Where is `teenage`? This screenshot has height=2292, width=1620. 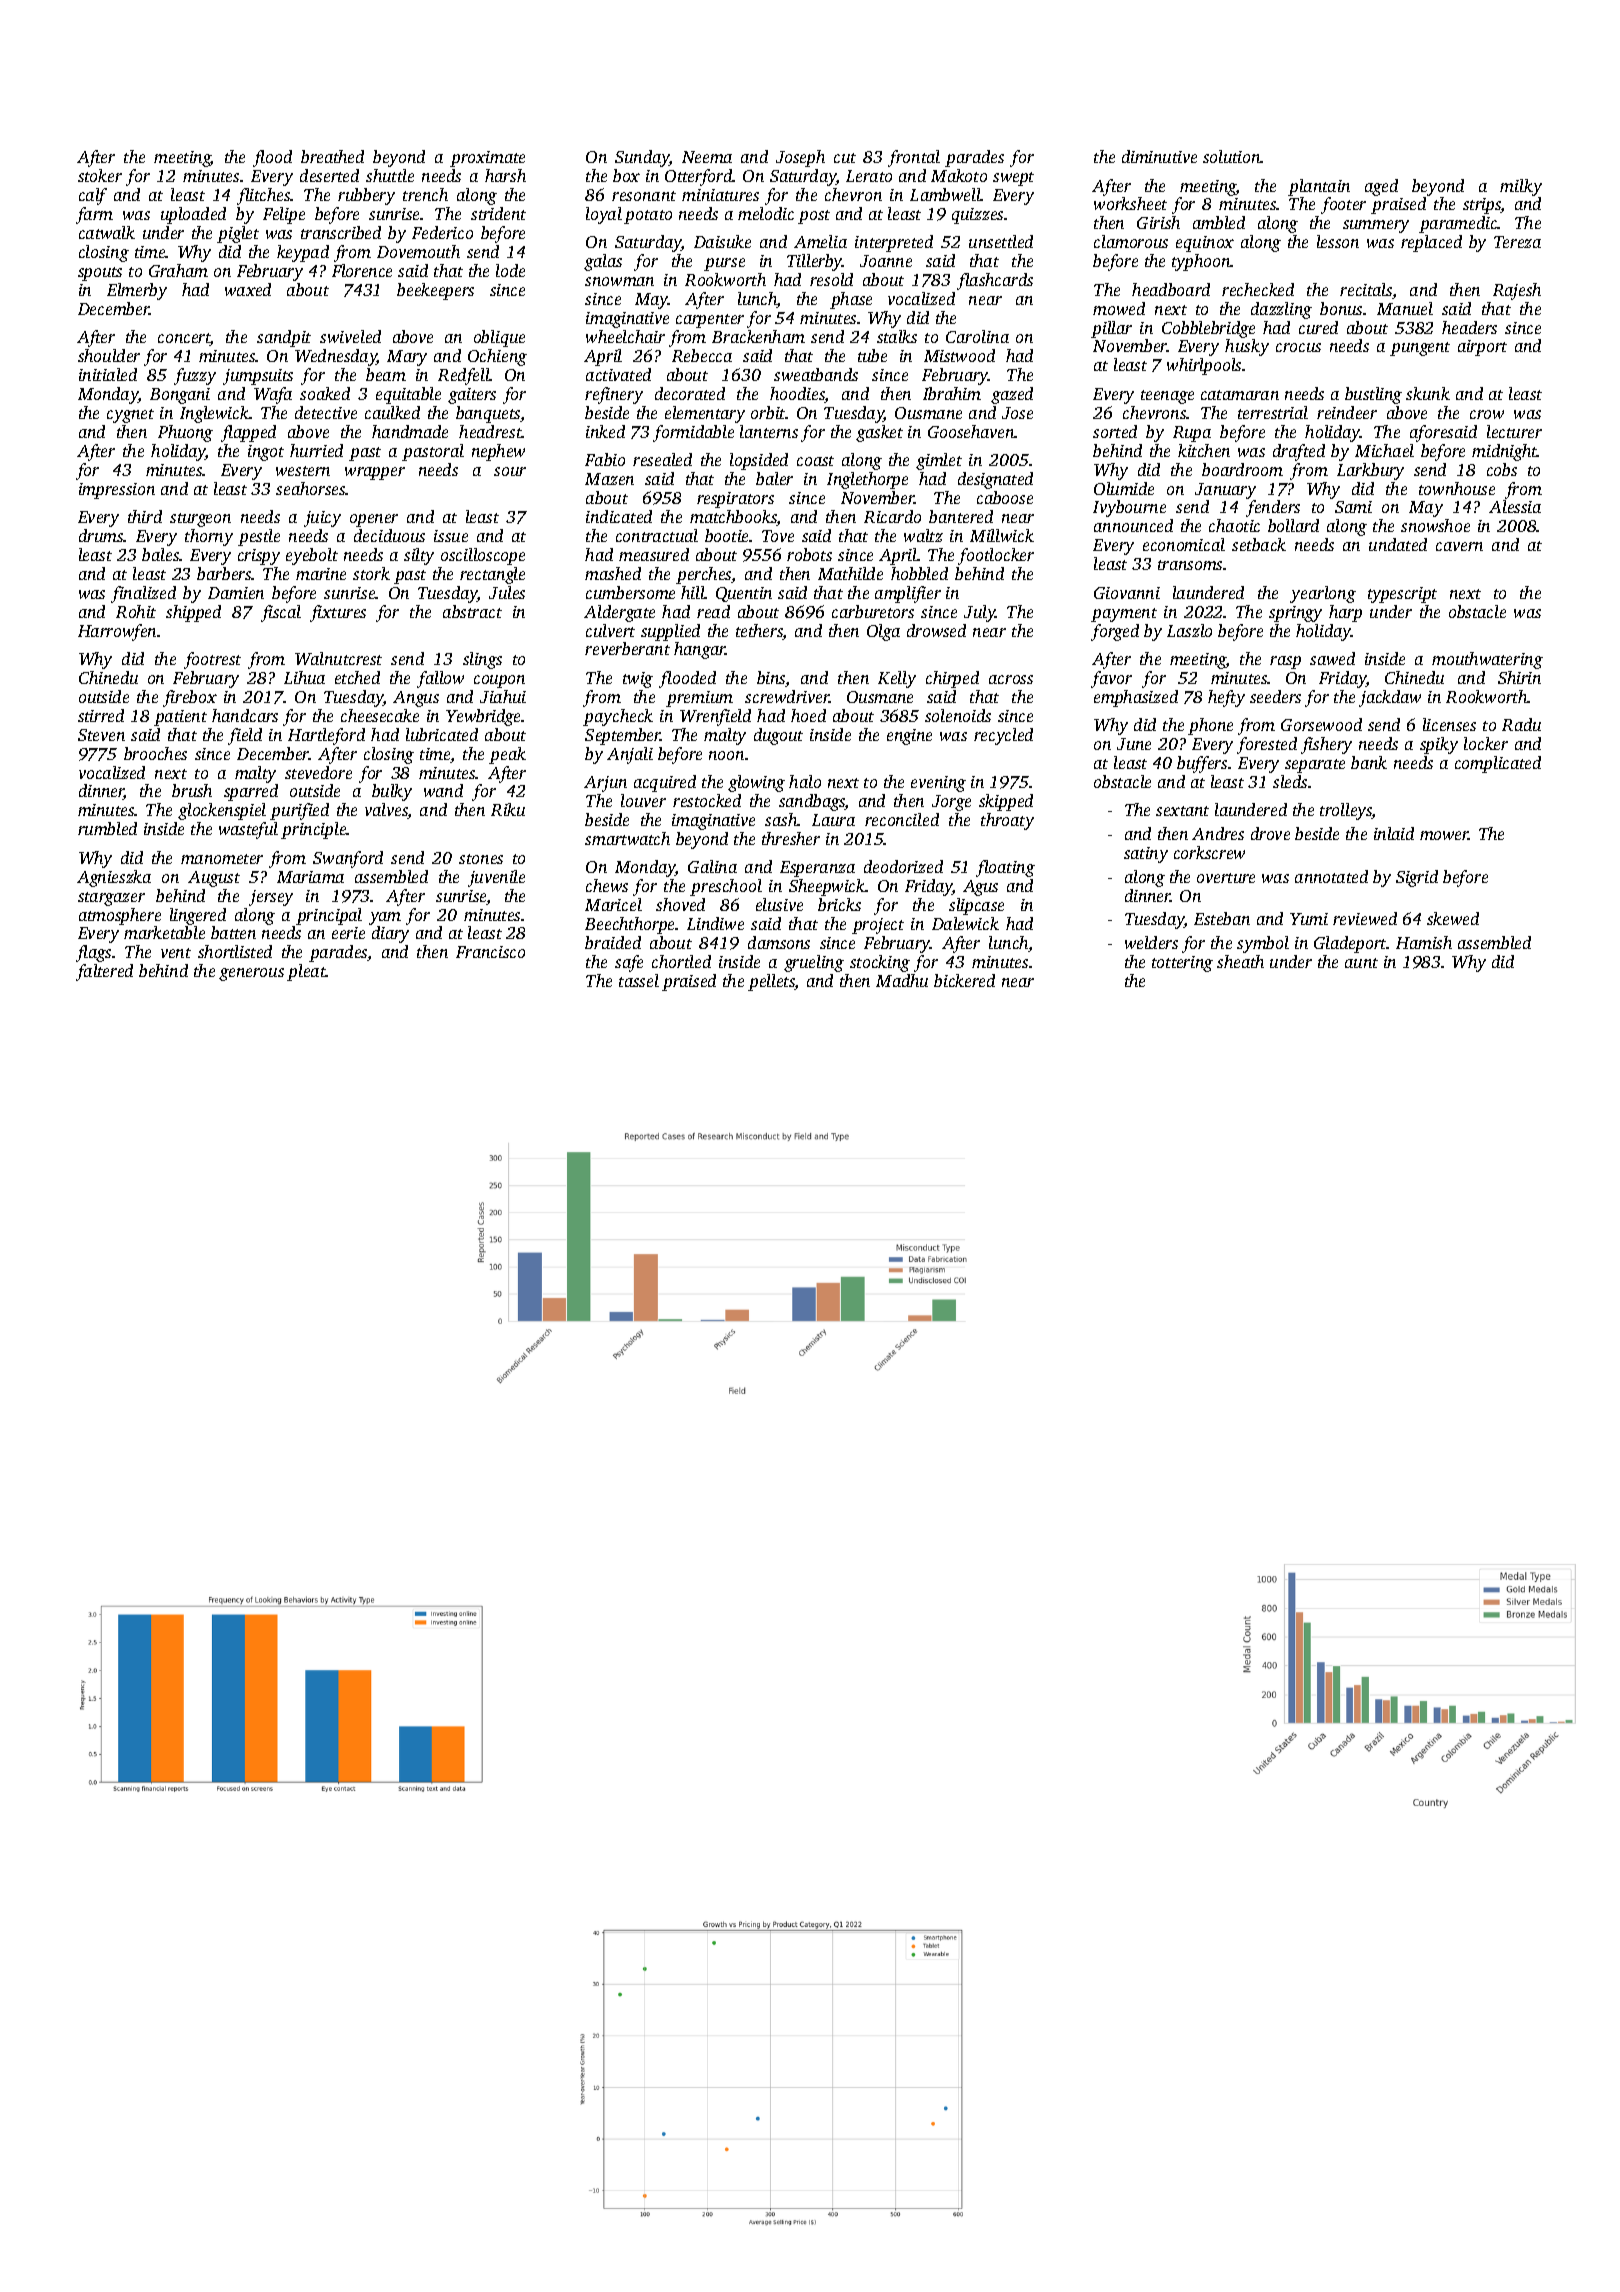 teenage is located at coordinates (1167, 397).
